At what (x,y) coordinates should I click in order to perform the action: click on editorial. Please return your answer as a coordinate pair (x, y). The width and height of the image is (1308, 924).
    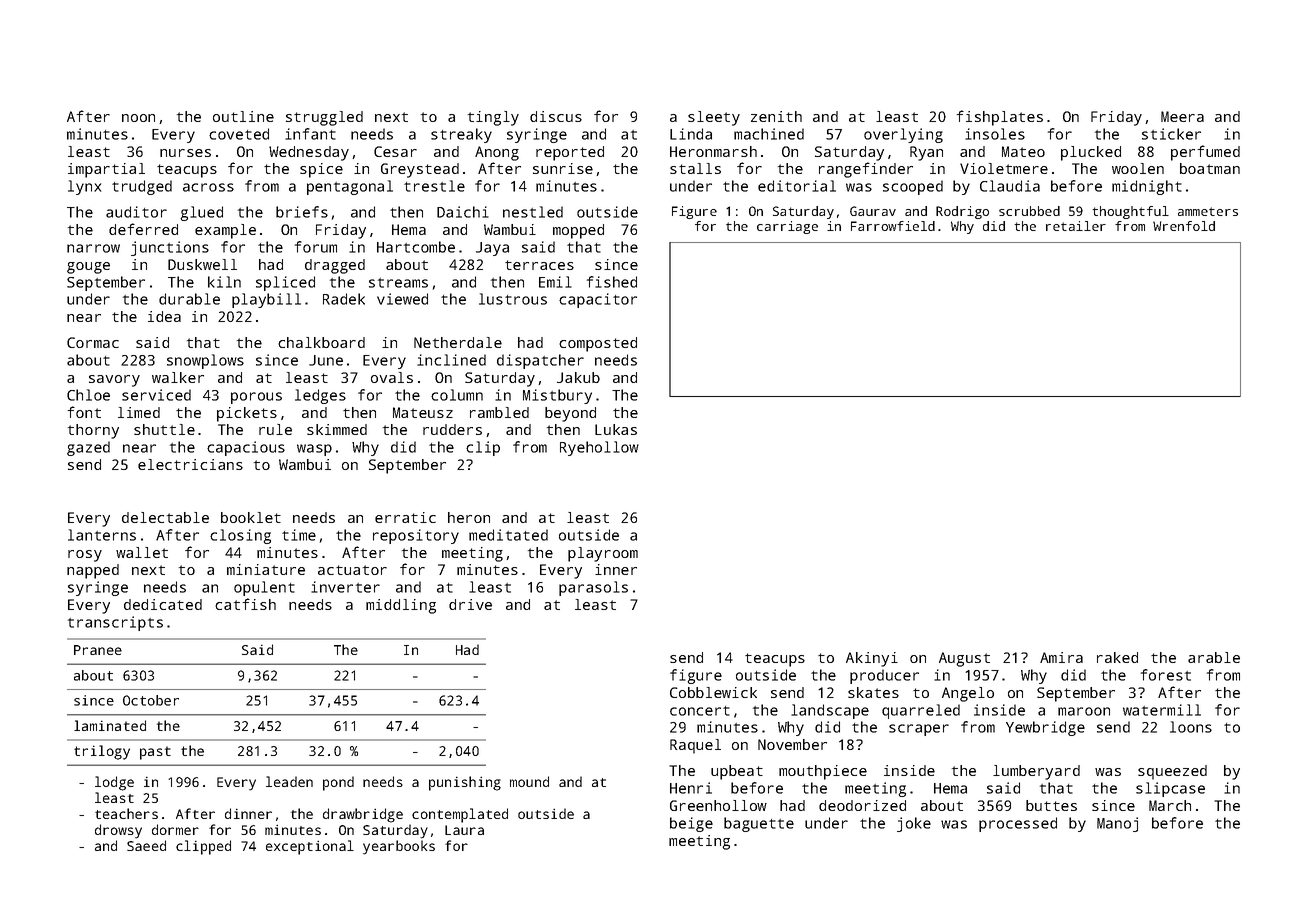
    Looking at the image, I should click on (797, 186).
